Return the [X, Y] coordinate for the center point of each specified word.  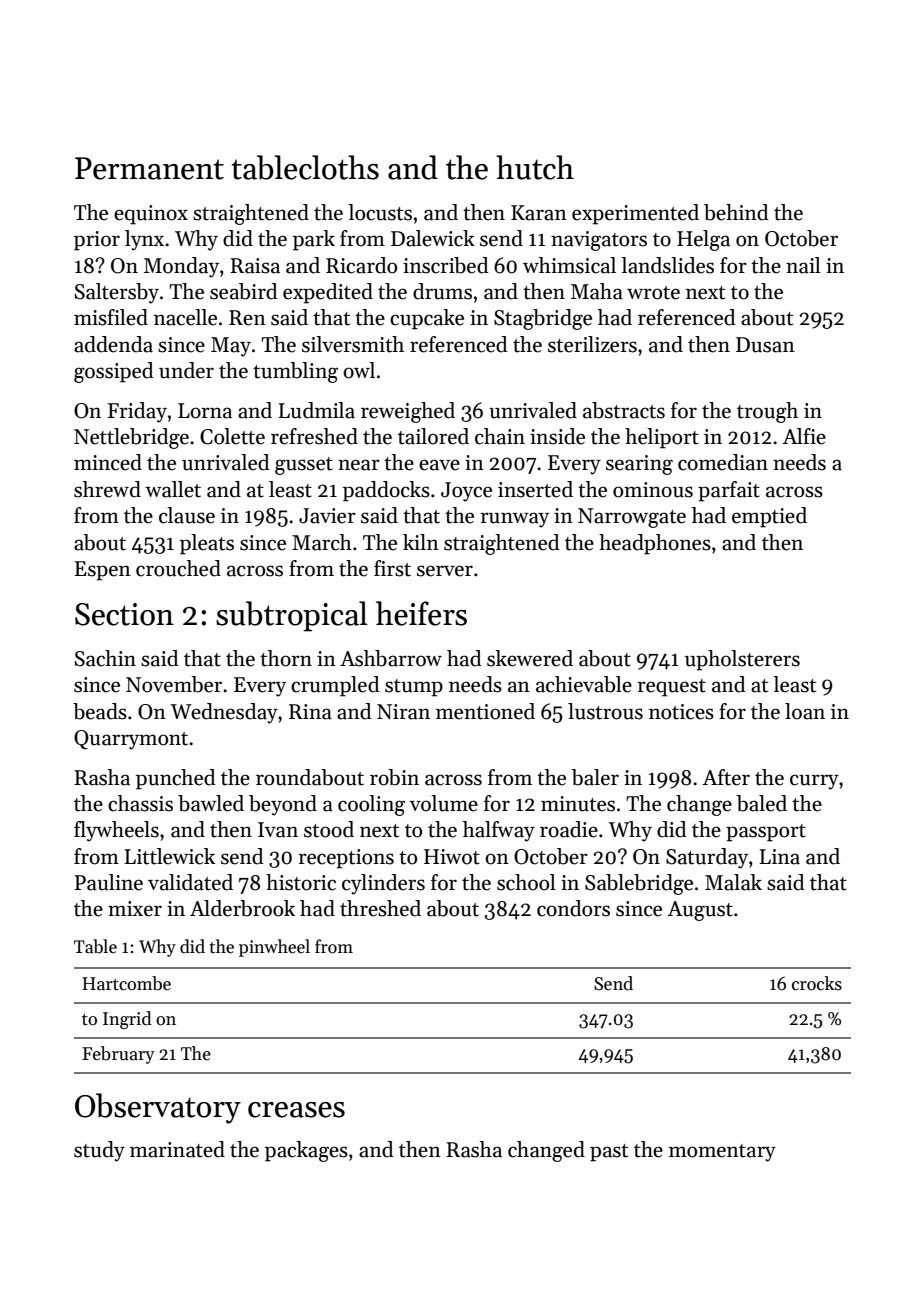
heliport [662, 438]
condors [573, 908]
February [118, 1055]
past [609, 1153]
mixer [135, 909]
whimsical [569, 265]
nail [803, 265]
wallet [173, 489]
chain [500, 436]
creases [296, 1110]
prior [97, 241]
